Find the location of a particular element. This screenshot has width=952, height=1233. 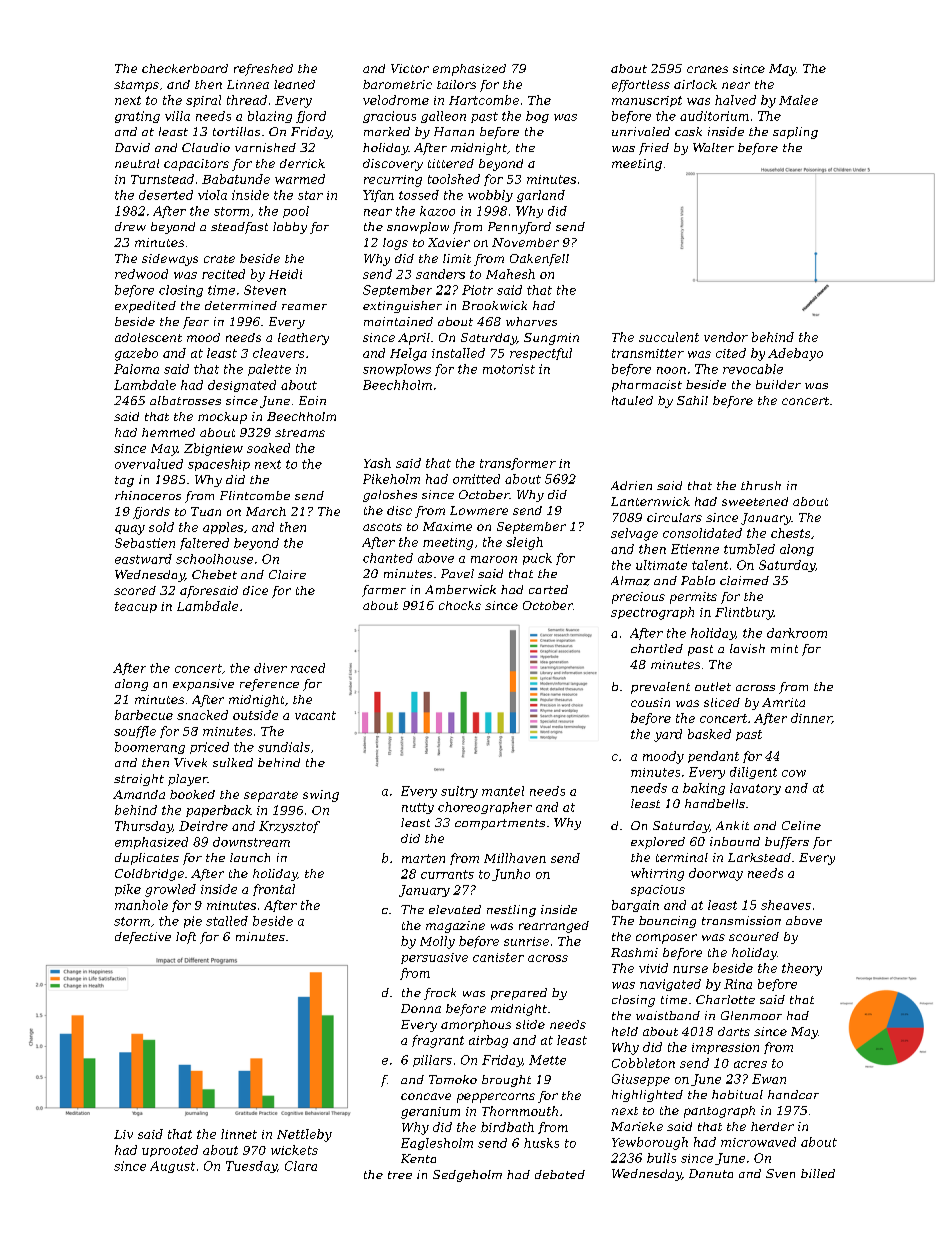

checkerboard is located at coordinates (185, 68).
